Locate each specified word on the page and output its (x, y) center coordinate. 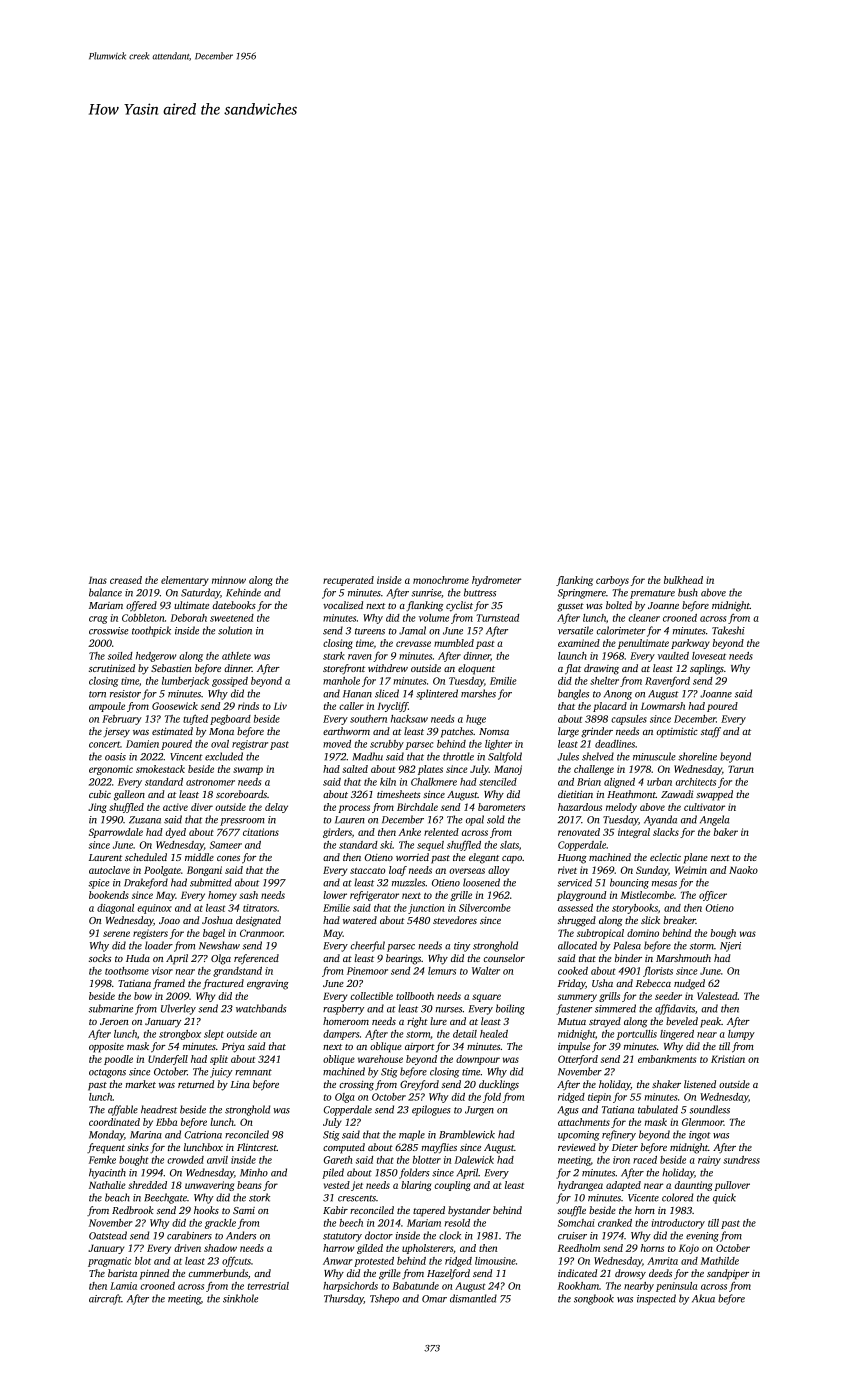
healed (494, 1034)
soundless (709, 1109)
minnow (229, 580)
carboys (612, 581)
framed (169, 984)
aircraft (105, 1299)
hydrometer (496, 581)
